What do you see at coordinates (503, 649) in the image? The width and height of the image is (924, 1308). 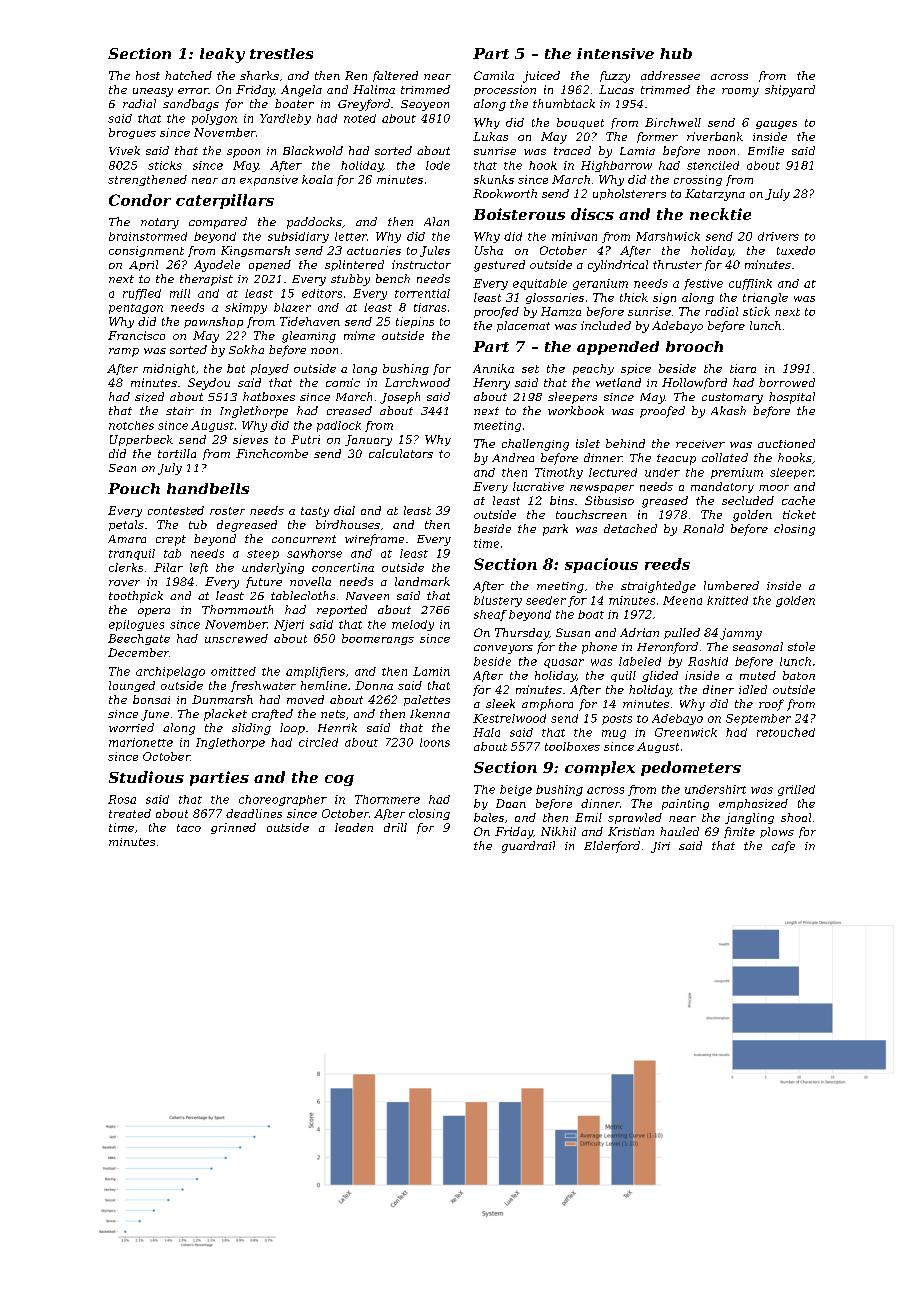 I see `conveyors` at bounding box center [503, 649].
